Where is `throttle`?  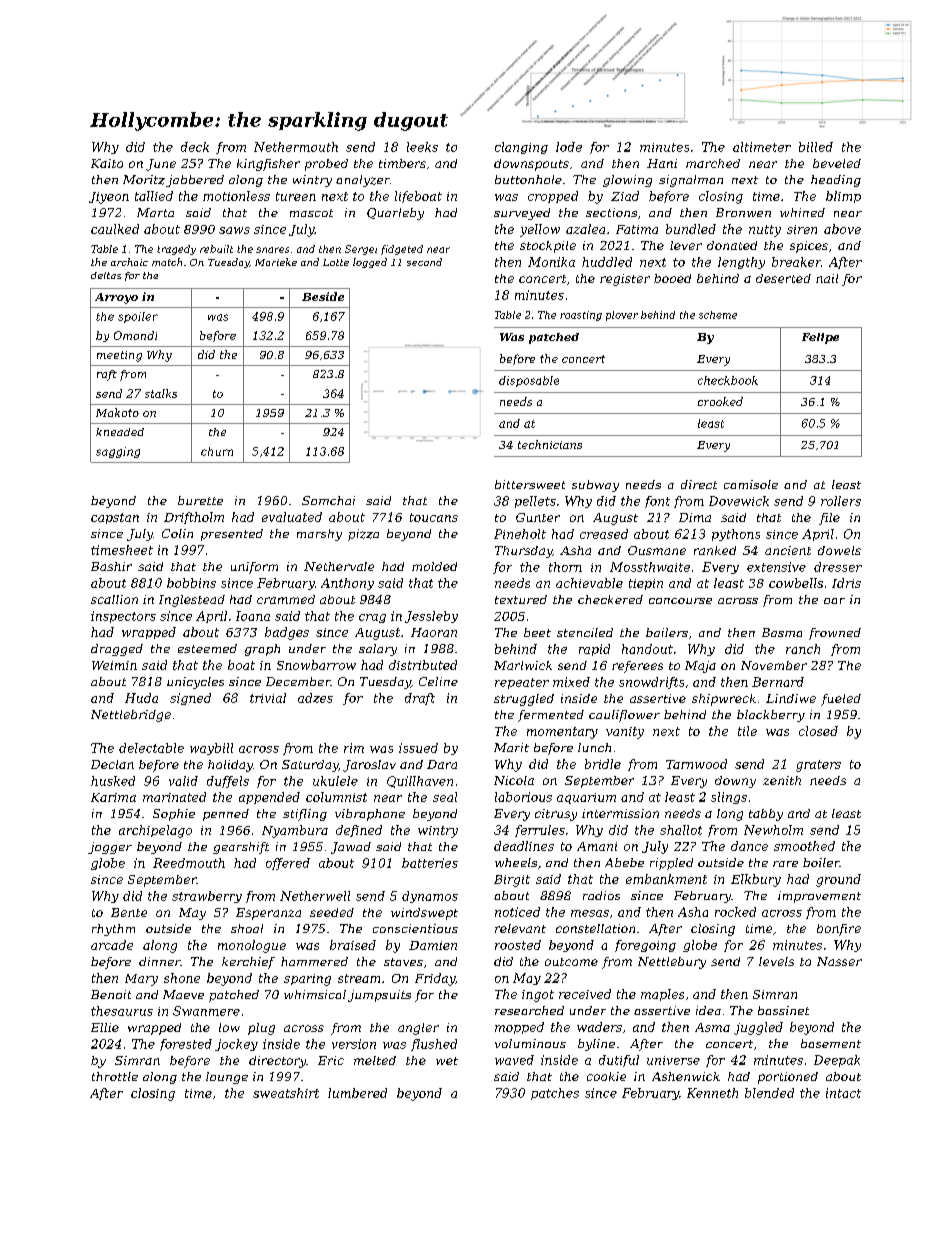
throttle is located at coordinates (115, 1076).
